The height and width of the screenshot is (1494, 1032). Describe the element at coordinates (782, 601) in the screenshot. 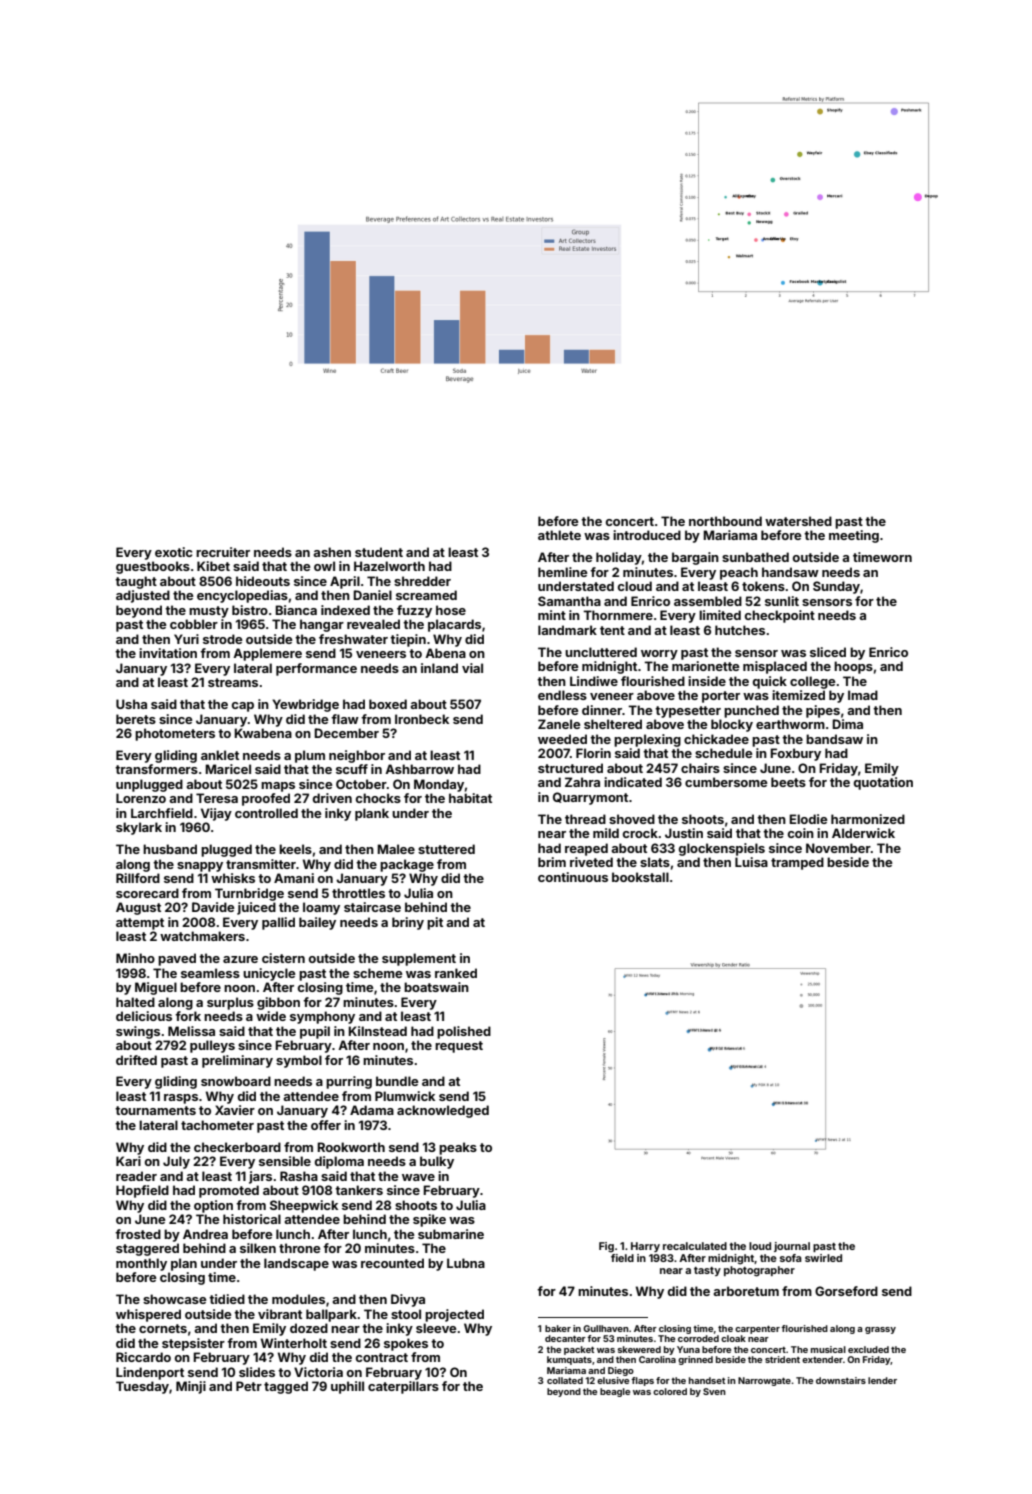

I see `sunlit` at that location.
